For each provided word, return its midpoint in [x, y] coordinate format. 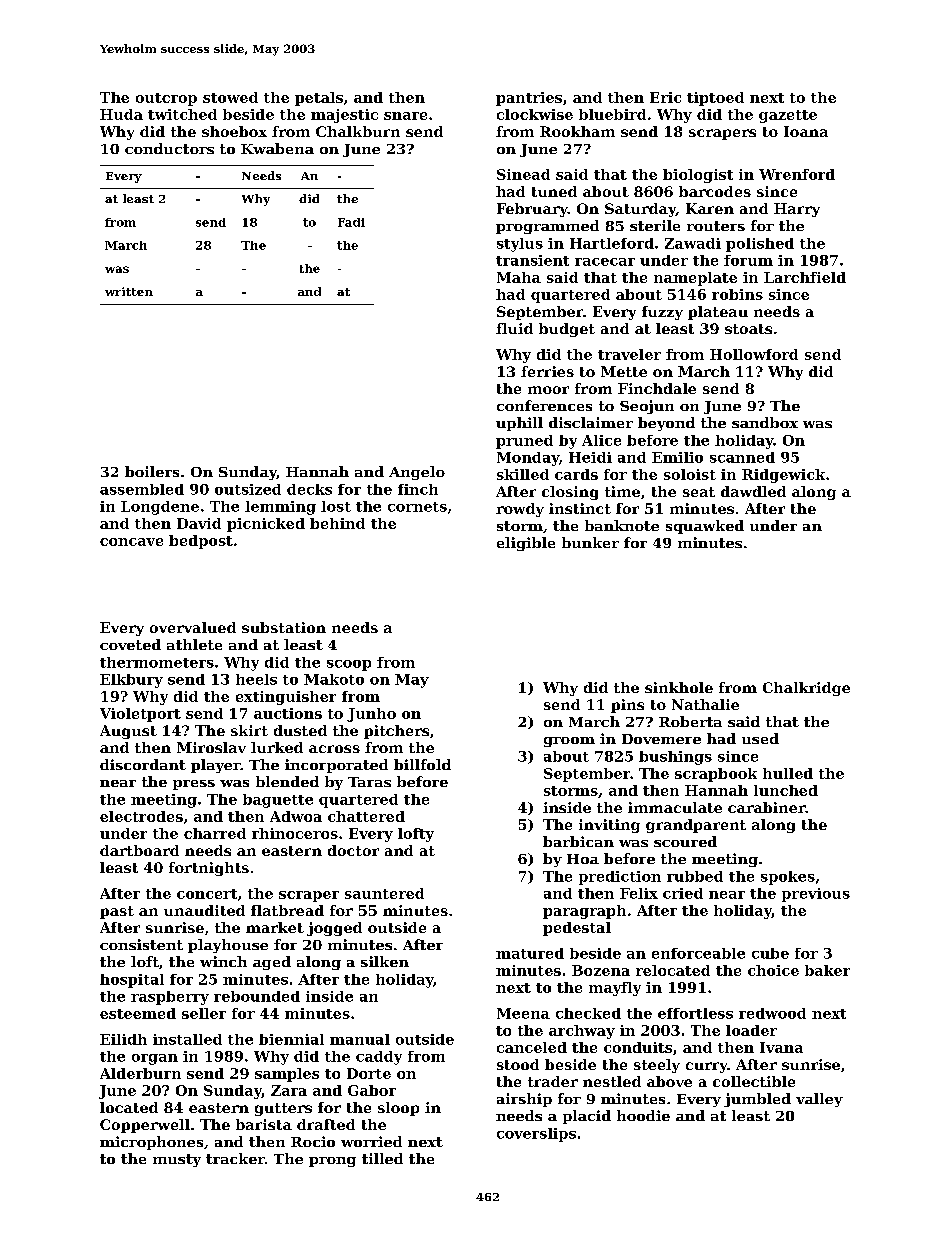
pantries [529, 99]
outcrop [166, 99]
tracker [235, 1158]
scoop [349, 665]
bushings [675, 758]
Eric [665, 97]
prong [332, 1162]
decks [309, 489]
